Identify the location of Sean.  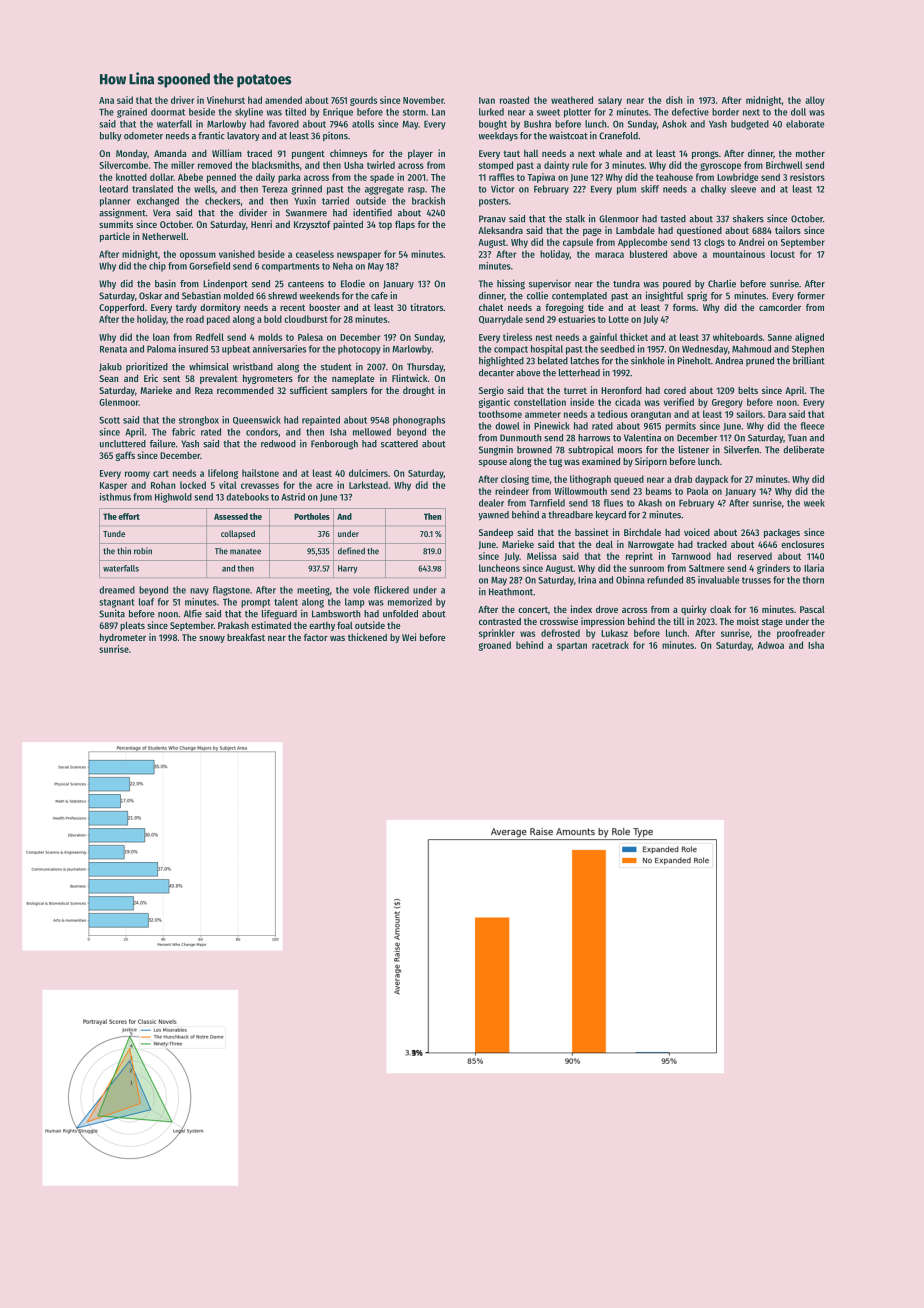
(109, 378).
